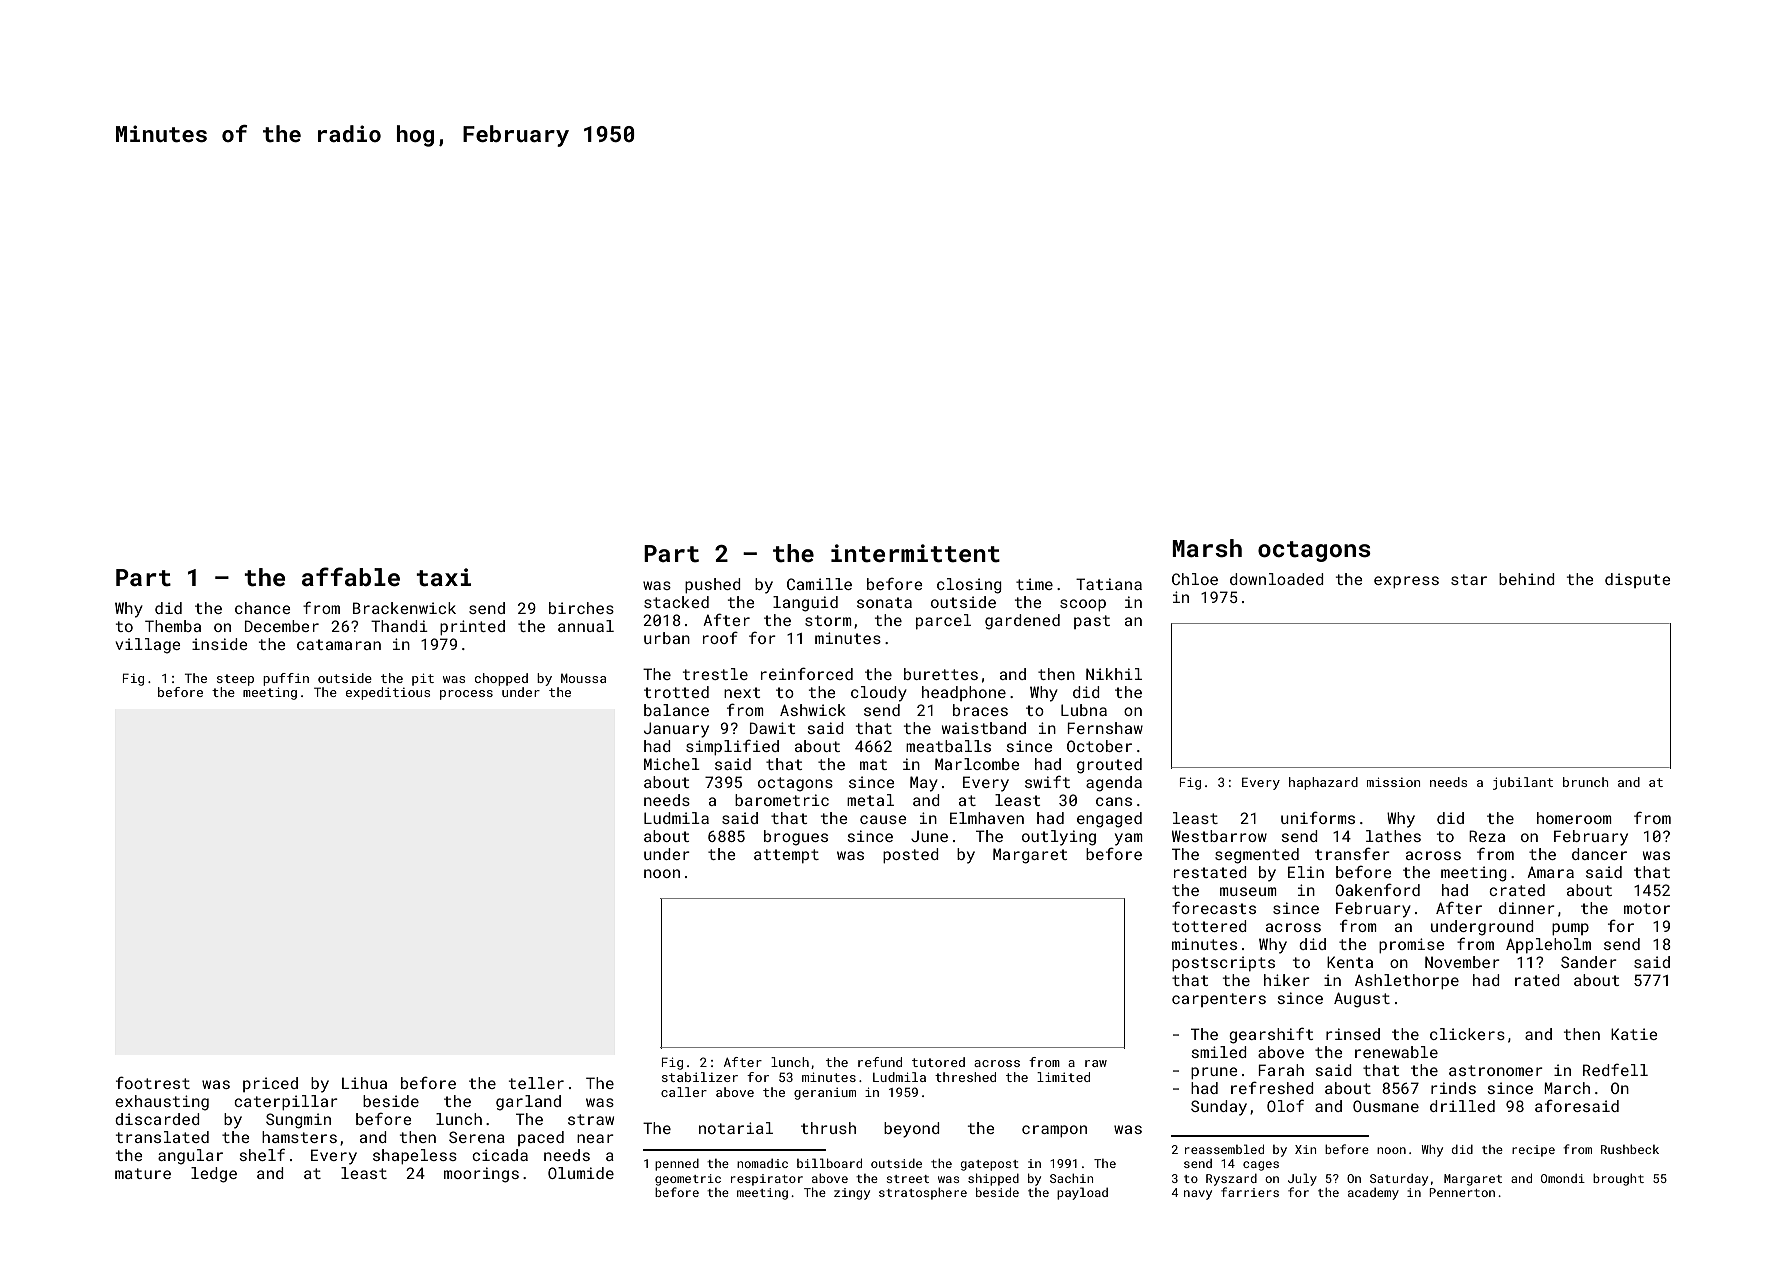  What do you see at coordinates (1618, 1179) in the image?
I see `brought` at bounding box center [1618, 1179].
